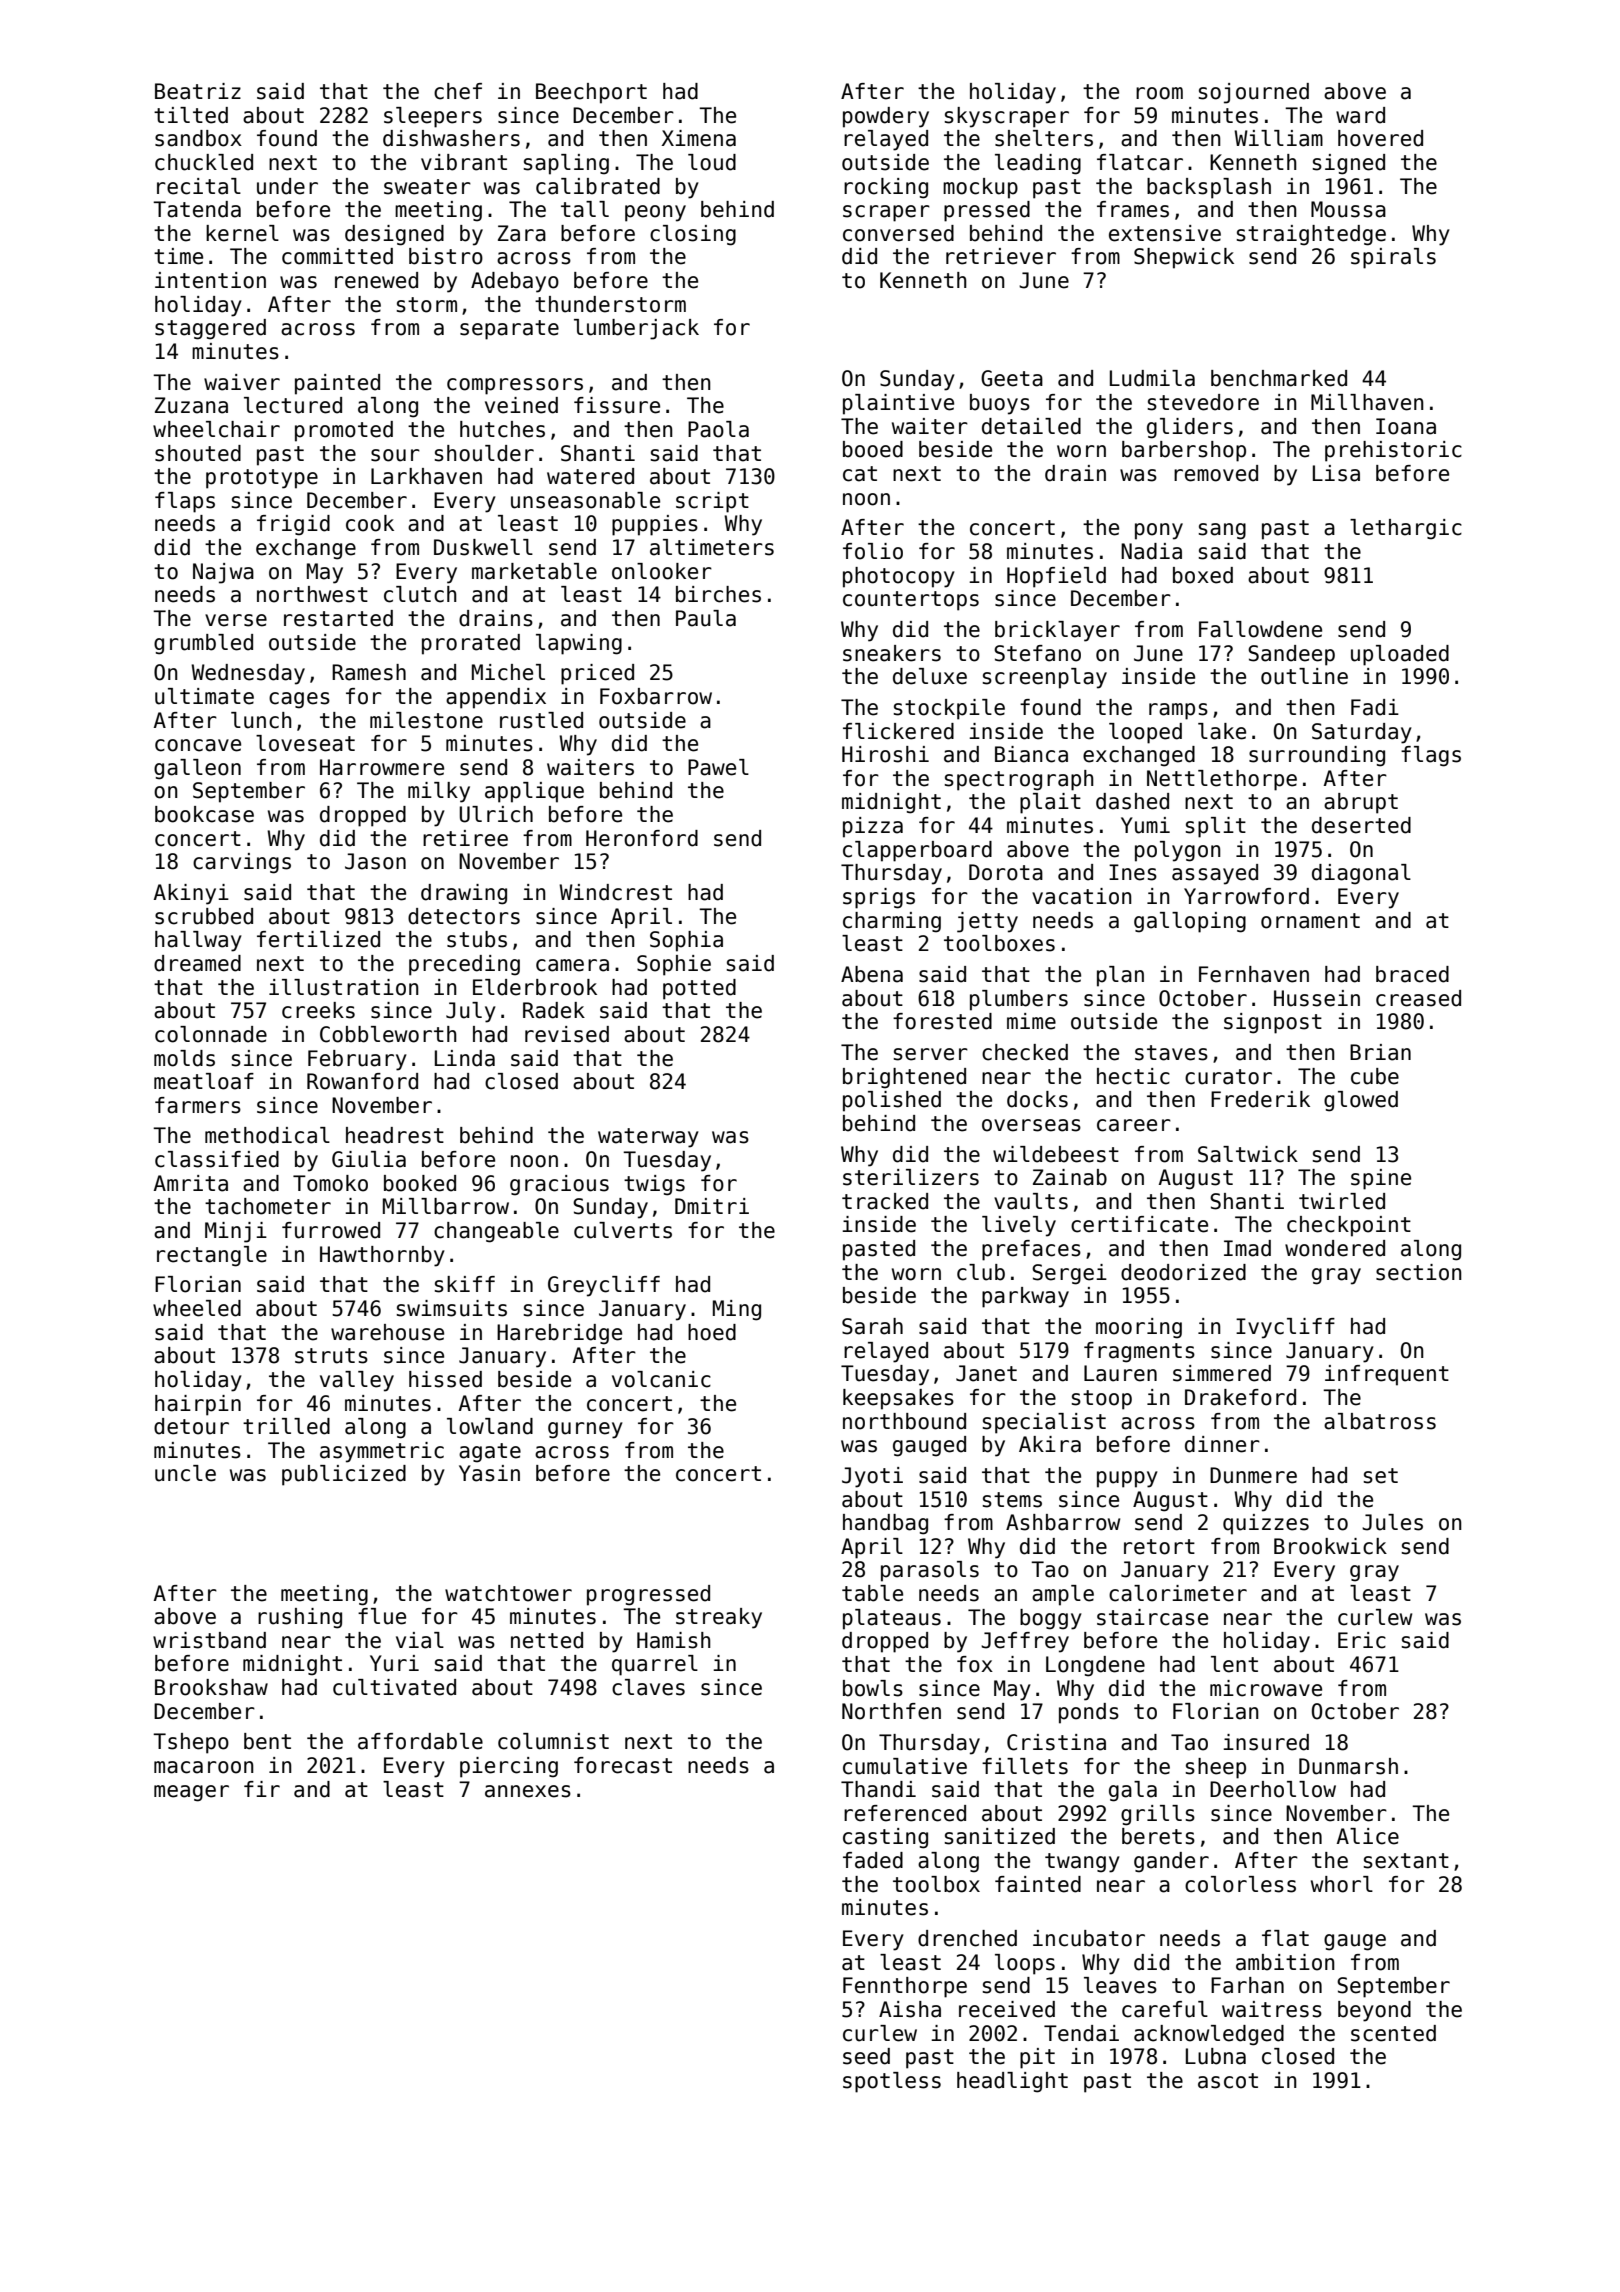 This image has height=2292, width=1620. Describe the element at coordinates (1012, 2082) in the image. I see `headlight` at that location.
